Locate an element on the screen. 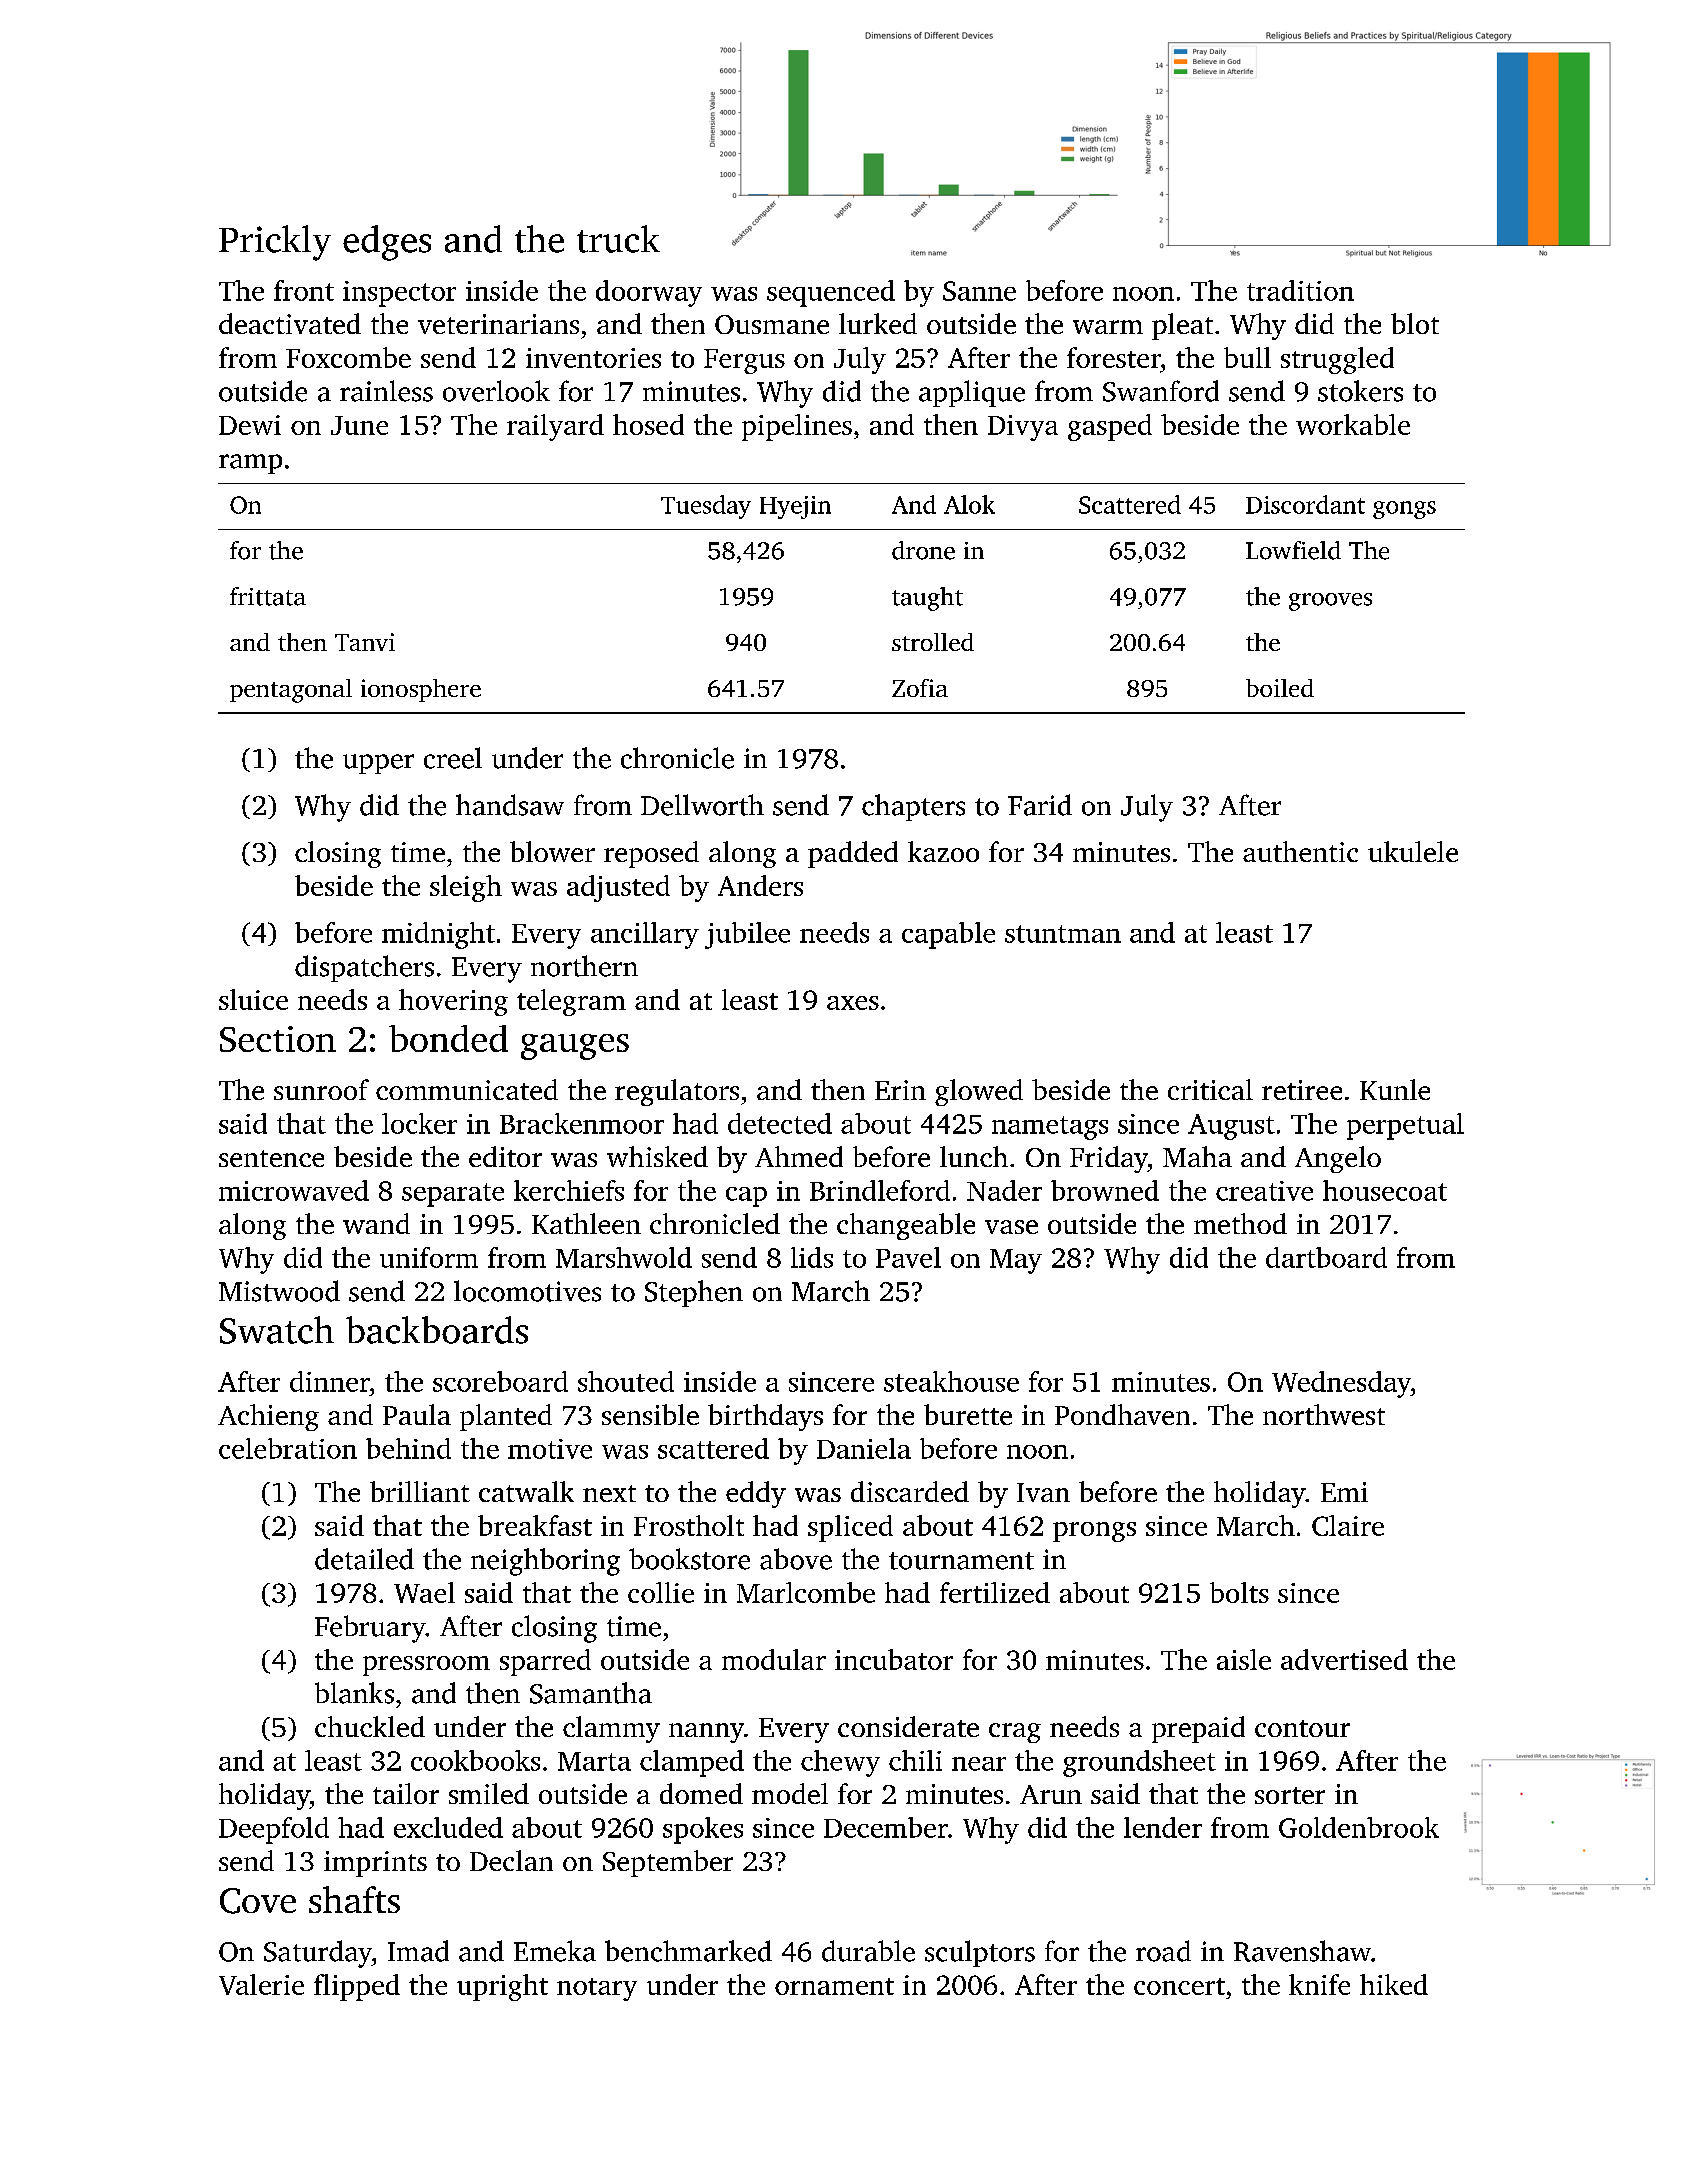 The height and width of the screenshot is (2178, 1683). vase is located at coordinates (1011, 1227).
